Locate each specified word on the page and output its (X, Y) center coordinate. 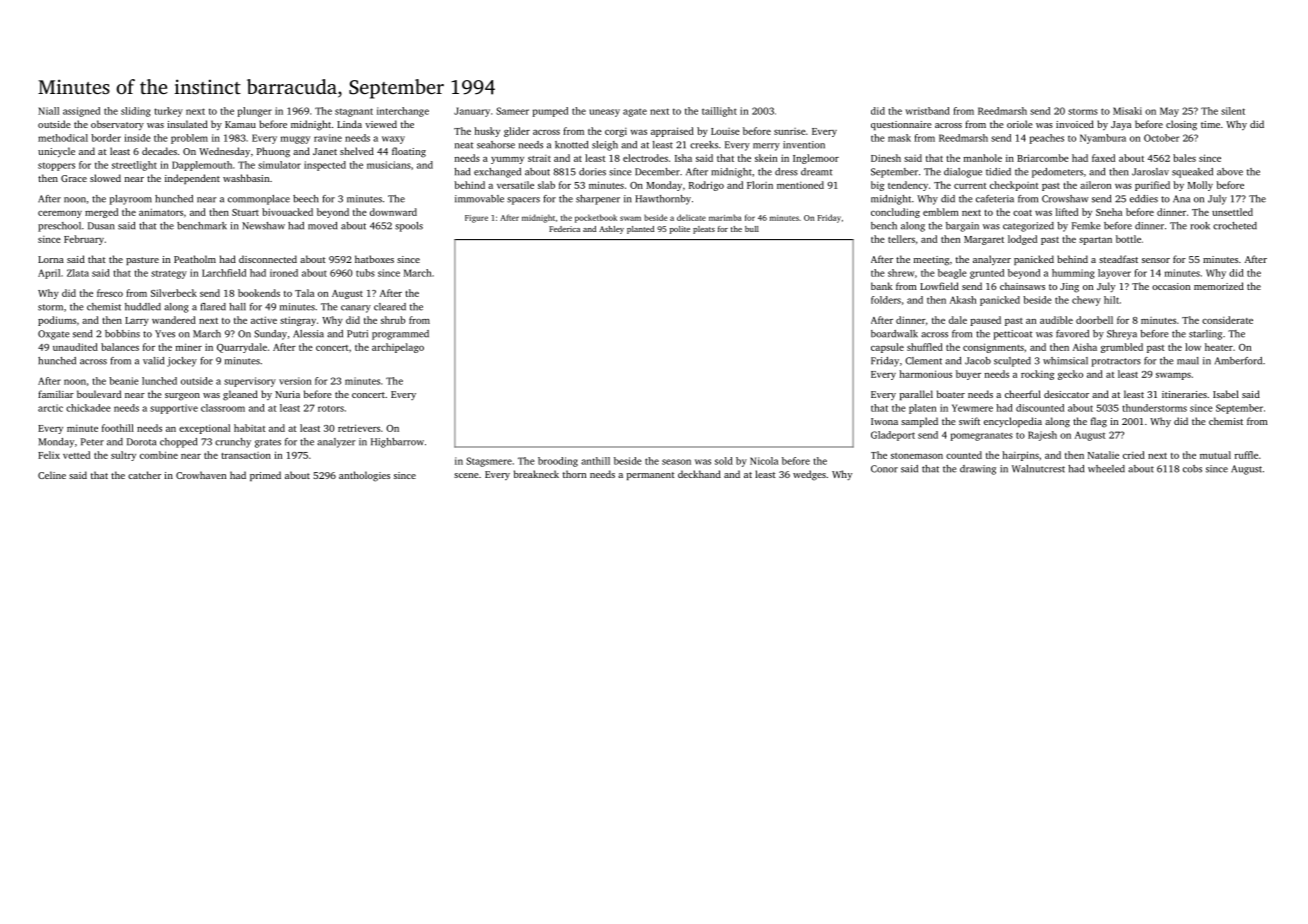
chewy (1086, 301)
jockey (182, 362)
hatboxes (374, 259)
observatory (117, 125)
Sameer (512, 111)
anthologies (364, 476)
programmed (400, 335)
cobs (1192, 469)
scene (466, 475)
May (1169, 112)
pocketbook (596, 218)
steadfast (1118, 259)
